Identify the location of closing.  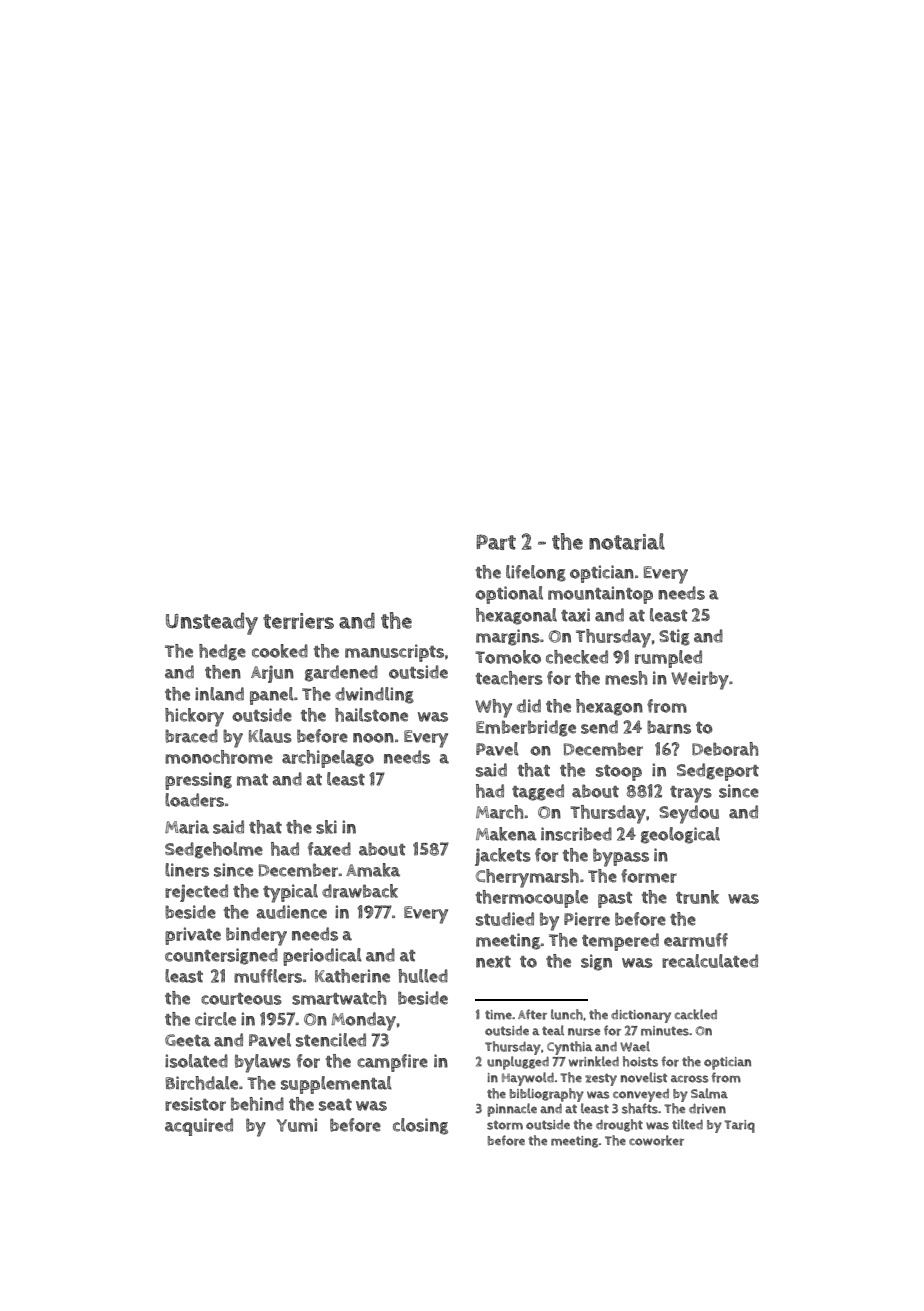
(420, 1126).
